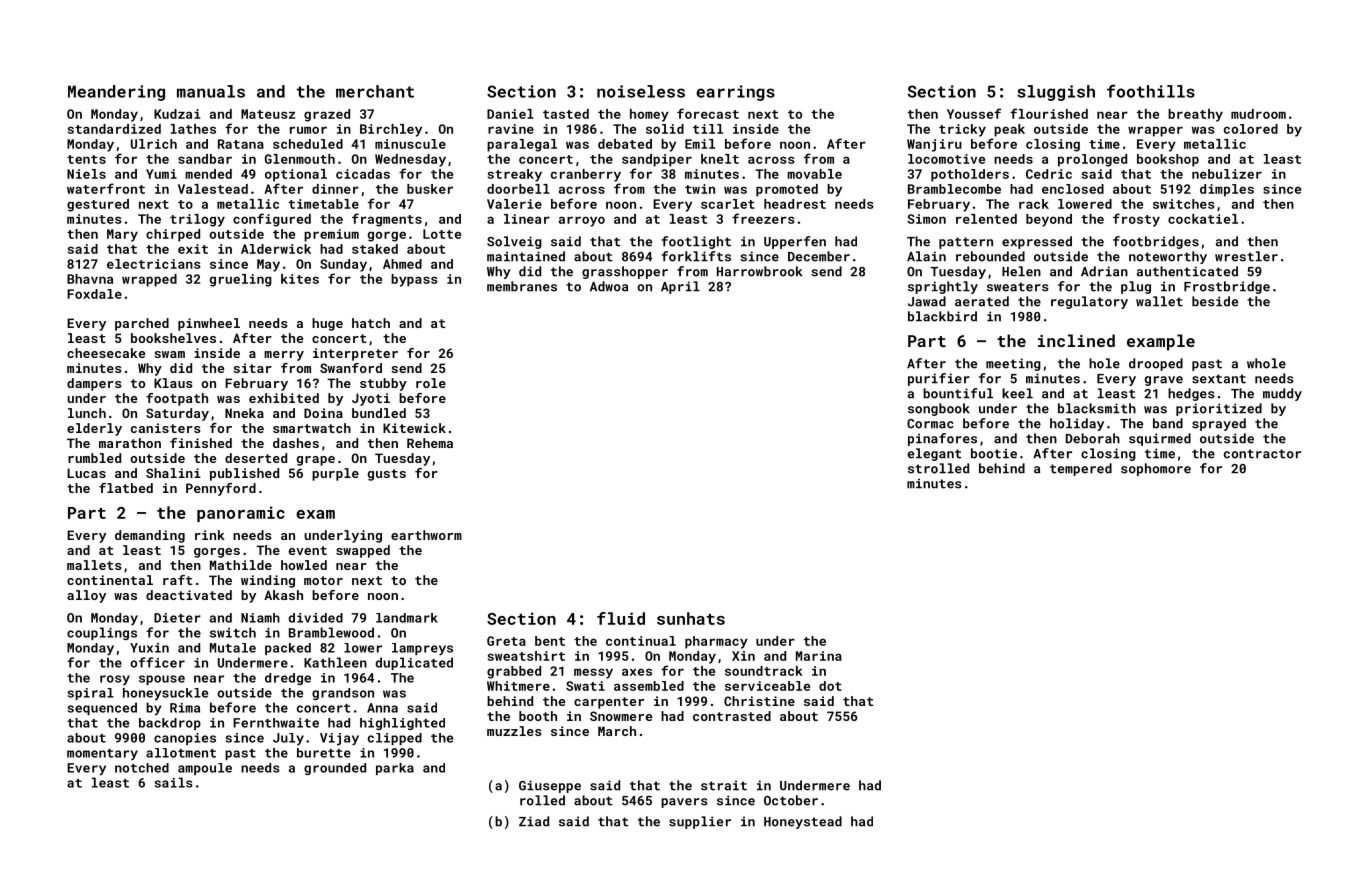 The width and height of the screenshot is (1372, 887). What do you see at coordinates (430, 443) in the screenshot?
I see `Rehema` at bounding box center [430, 443].
